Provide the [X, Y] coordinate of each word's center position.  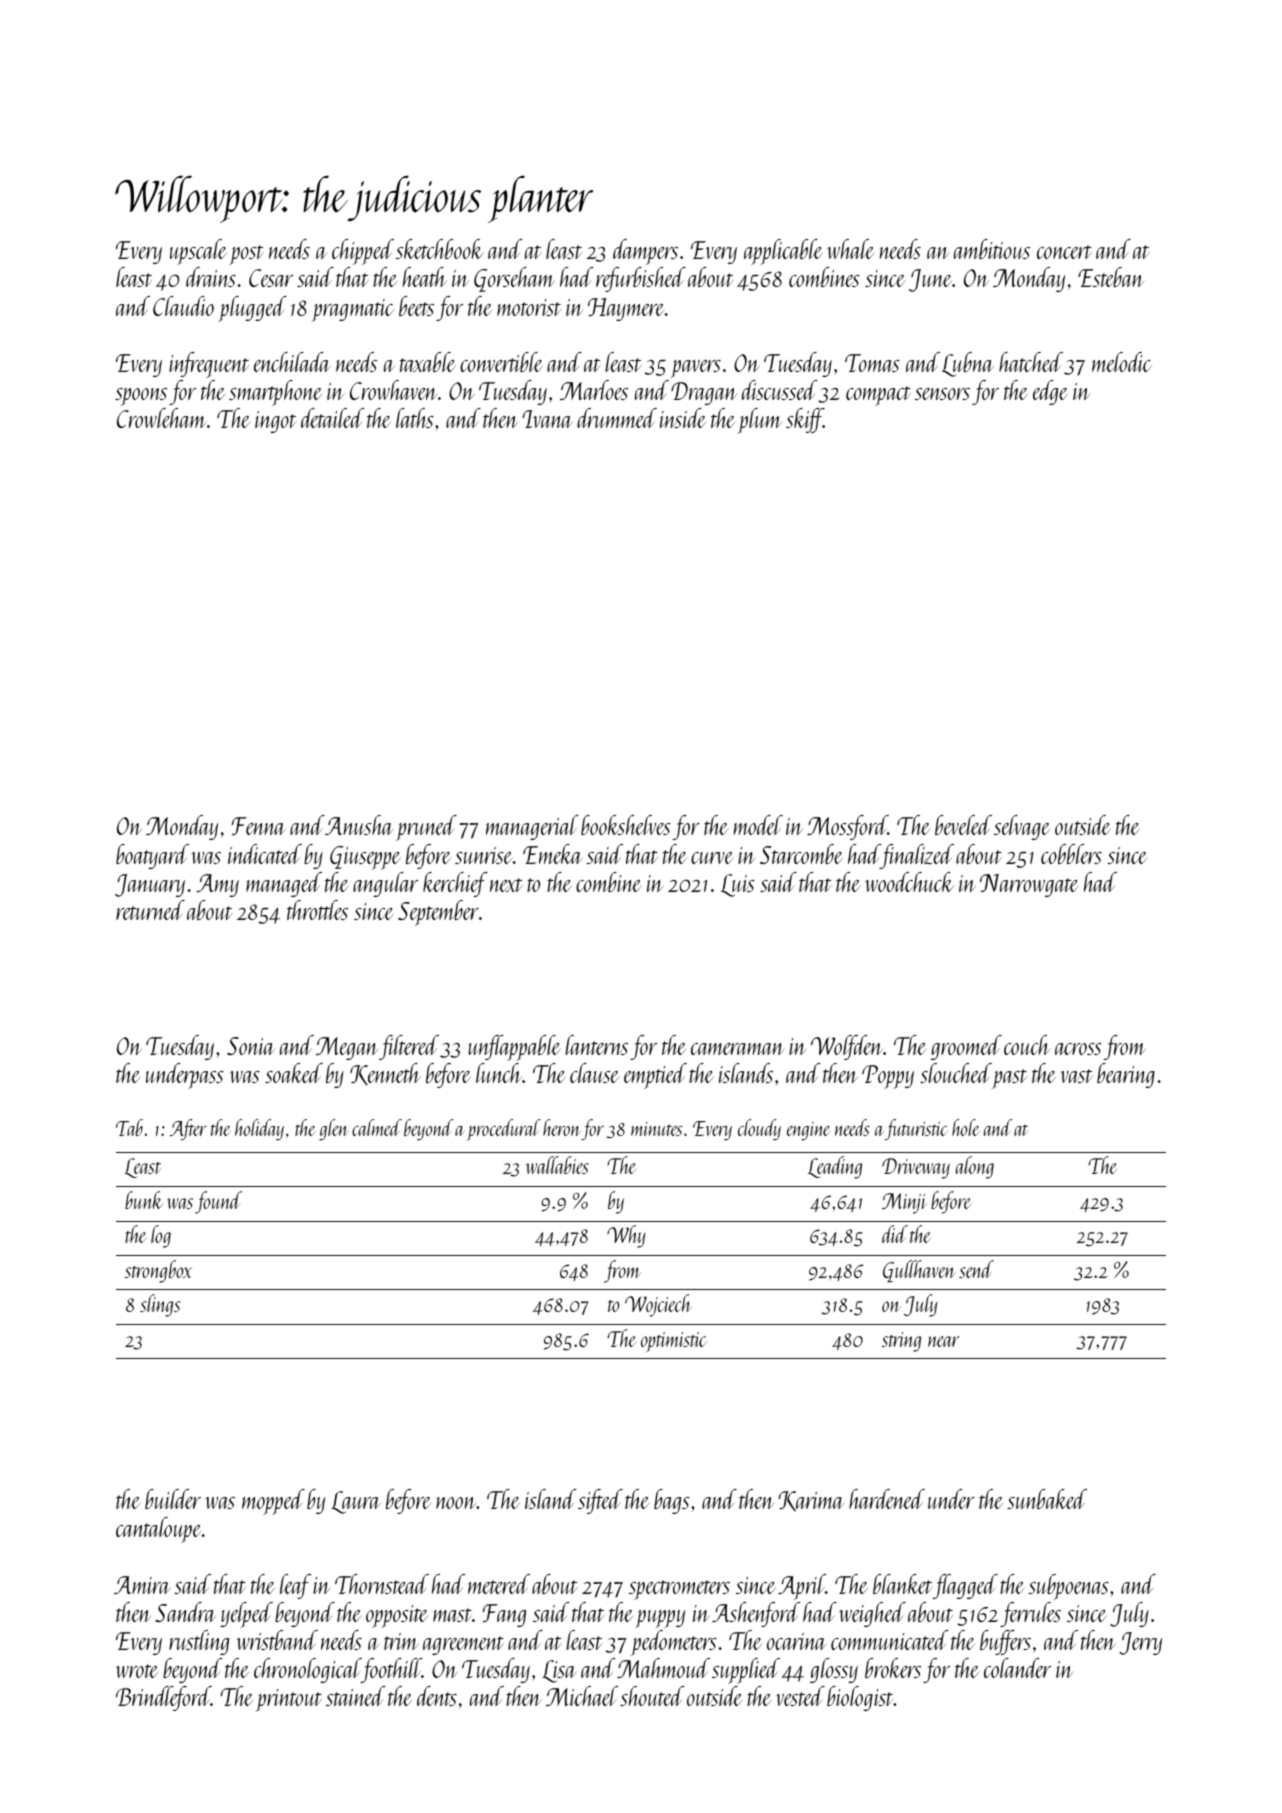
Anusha [359, 825]
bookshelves [626, 825]
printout [288, 1700]
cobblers [1071, 854]
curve [712, 858]
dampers [645, 252]
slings [160, 1305]
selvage [1022, 827]
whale [850, 249]
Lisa [559, 1671]
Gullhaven [919, 1271]
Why [626, 1236]
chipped [363, 252]
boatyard [152, 856]
